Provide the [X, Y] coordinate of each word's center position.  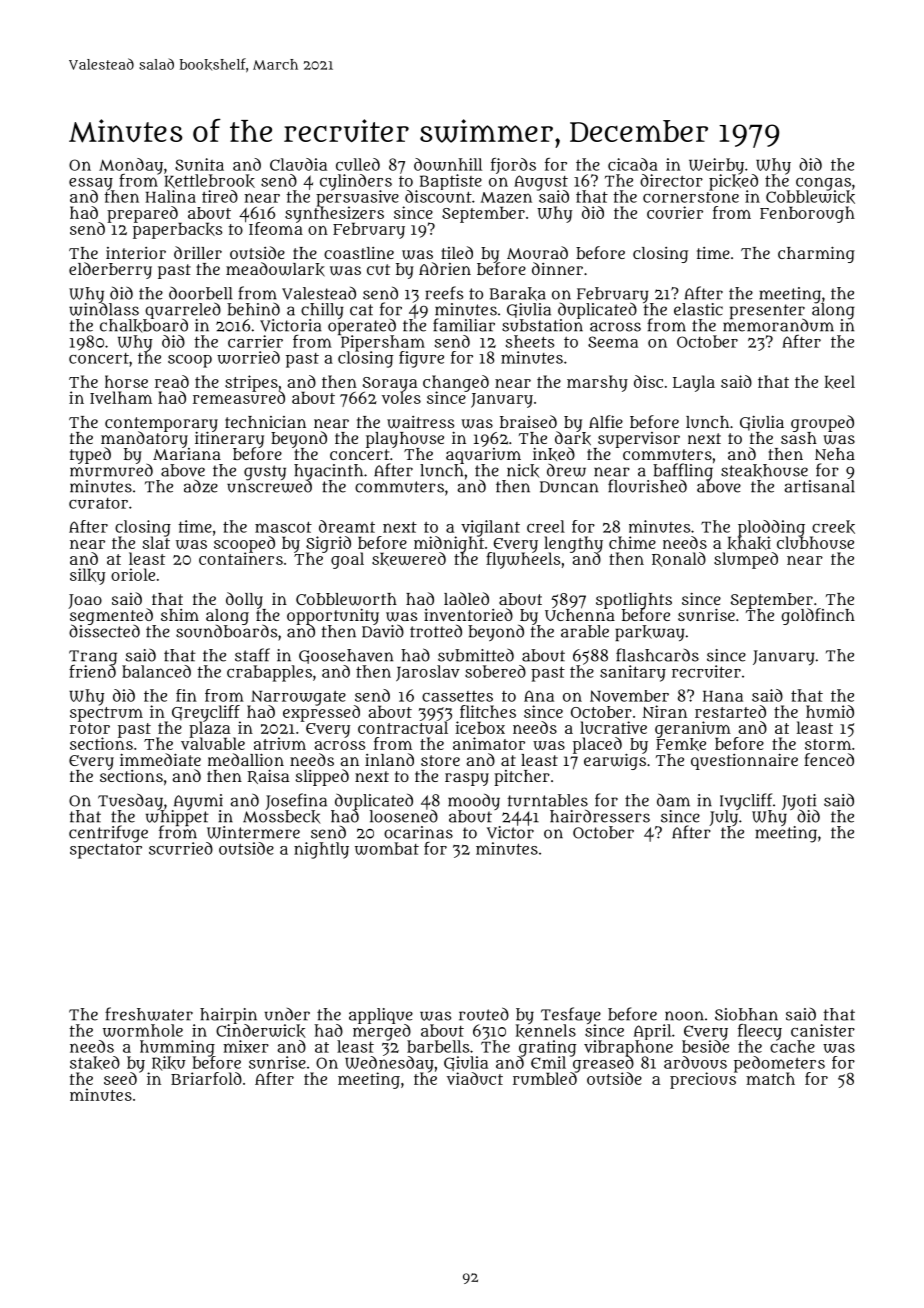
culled [358, 164]
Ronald [679, 559]
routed [484, 1014]
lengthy [573, 544]
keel [839, 382]
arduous [695, 1062]
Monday [131, 166]
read [172, 381]
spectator [106, 851]
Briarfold [206, 1078]
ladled [466, 598]
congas [823, 183]
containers [241, 558]
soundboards [226, 631]
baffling [683, 472]
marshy [597, 383]
